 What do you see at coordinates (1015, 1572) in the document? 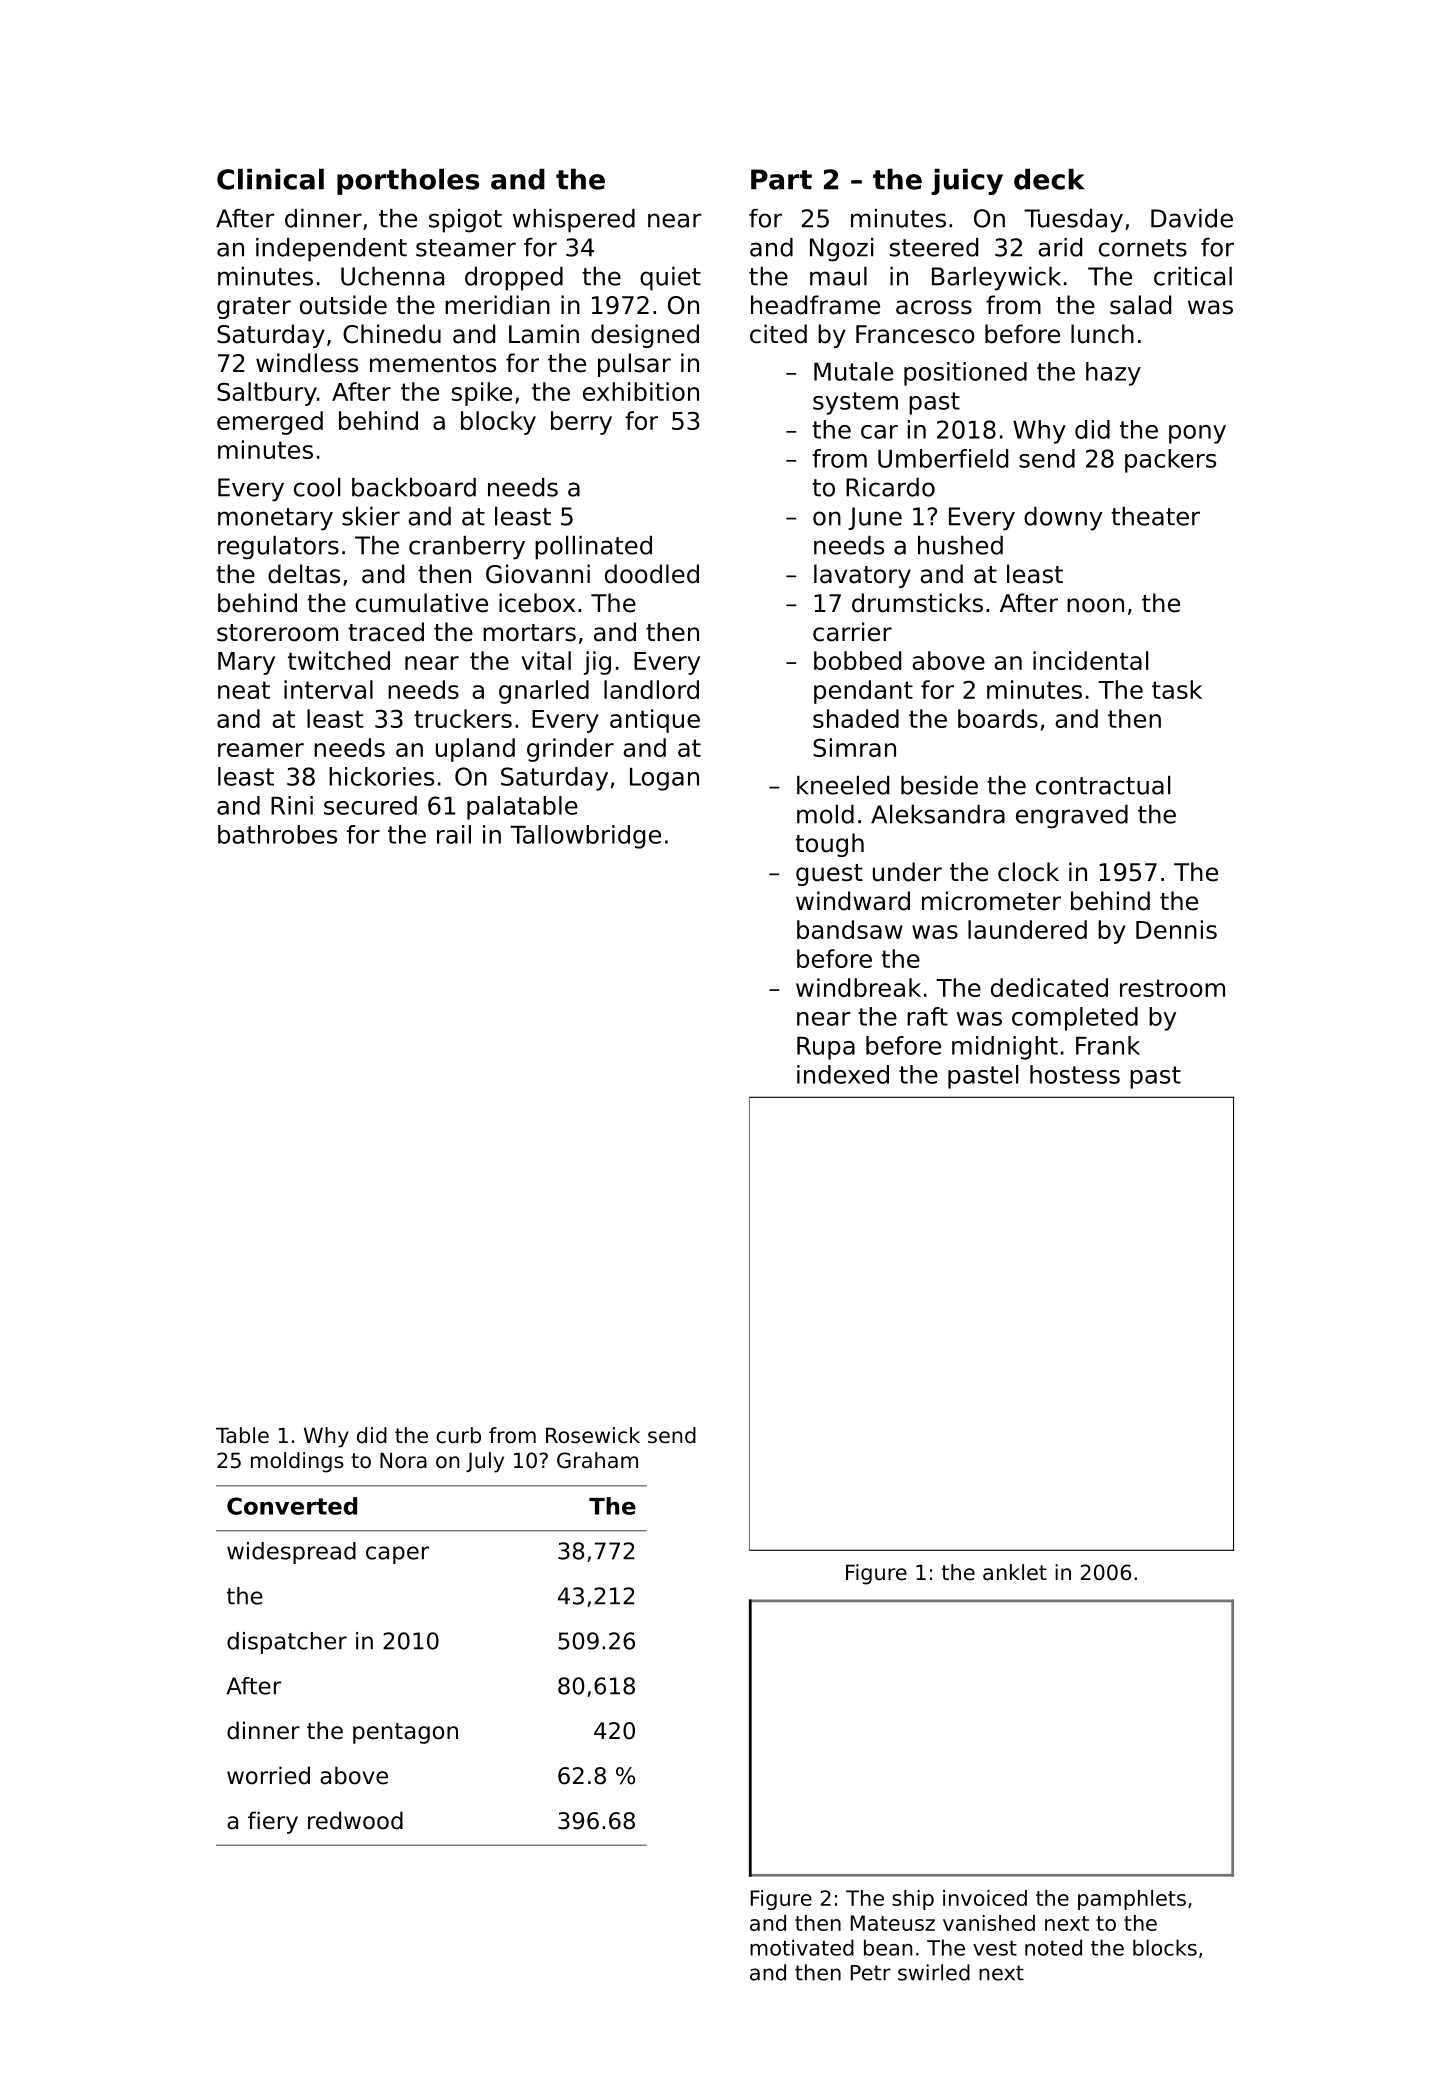
I see `anklet` at bounding box center [1015, 1572].
